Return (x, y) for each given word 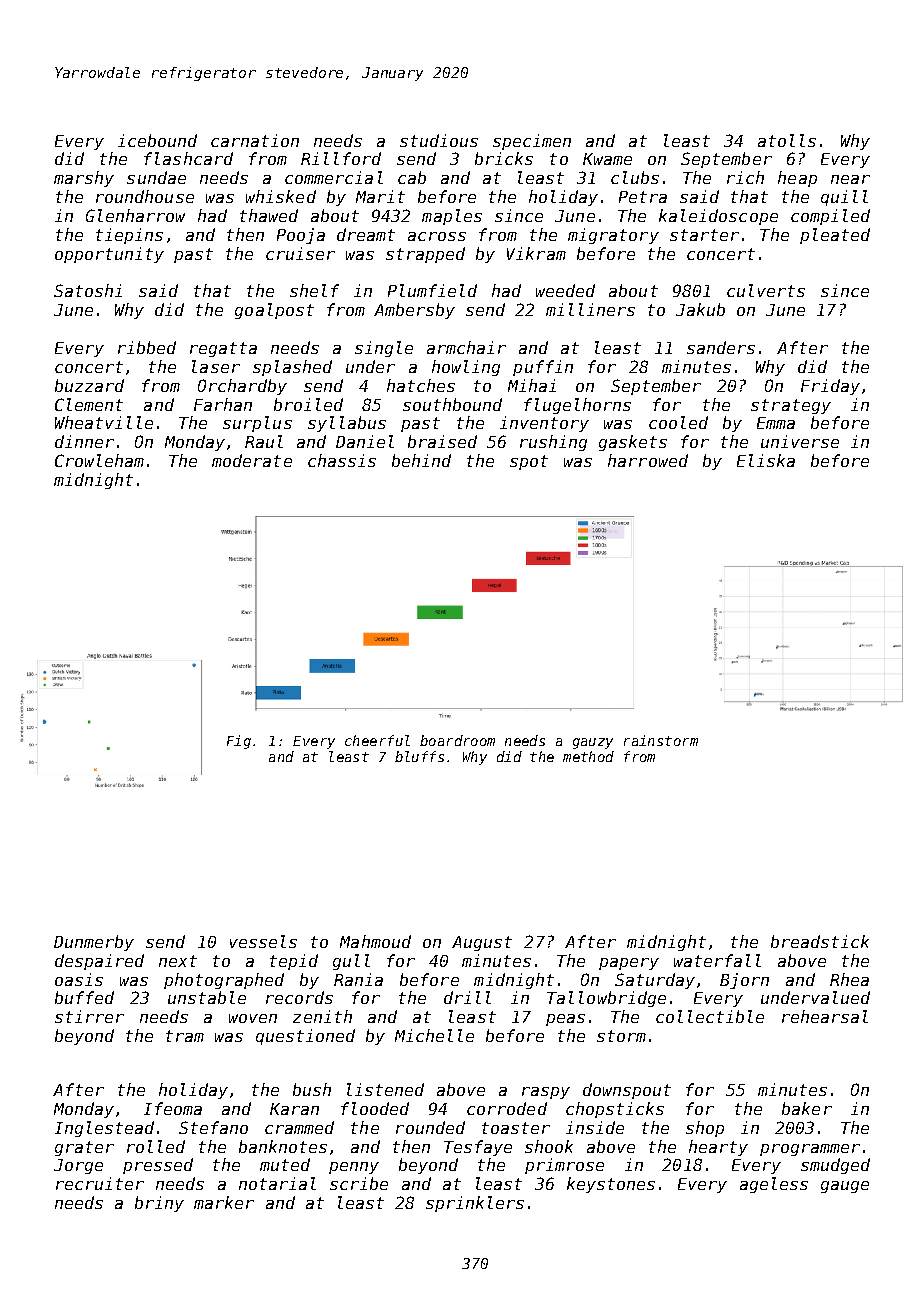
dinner (84, 441)
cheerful (377, 740)
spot (529, 462)
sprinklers (475, 1204)
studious (439, 140)
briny (159, 1204)
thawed (269, 215)
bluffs (419, 756)
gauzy (593, 743)
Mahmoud (375, 941)
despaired (99, 962)
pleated (835, 236)
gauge (845, 1187)
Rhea (849, 979)
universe (800, 441)
